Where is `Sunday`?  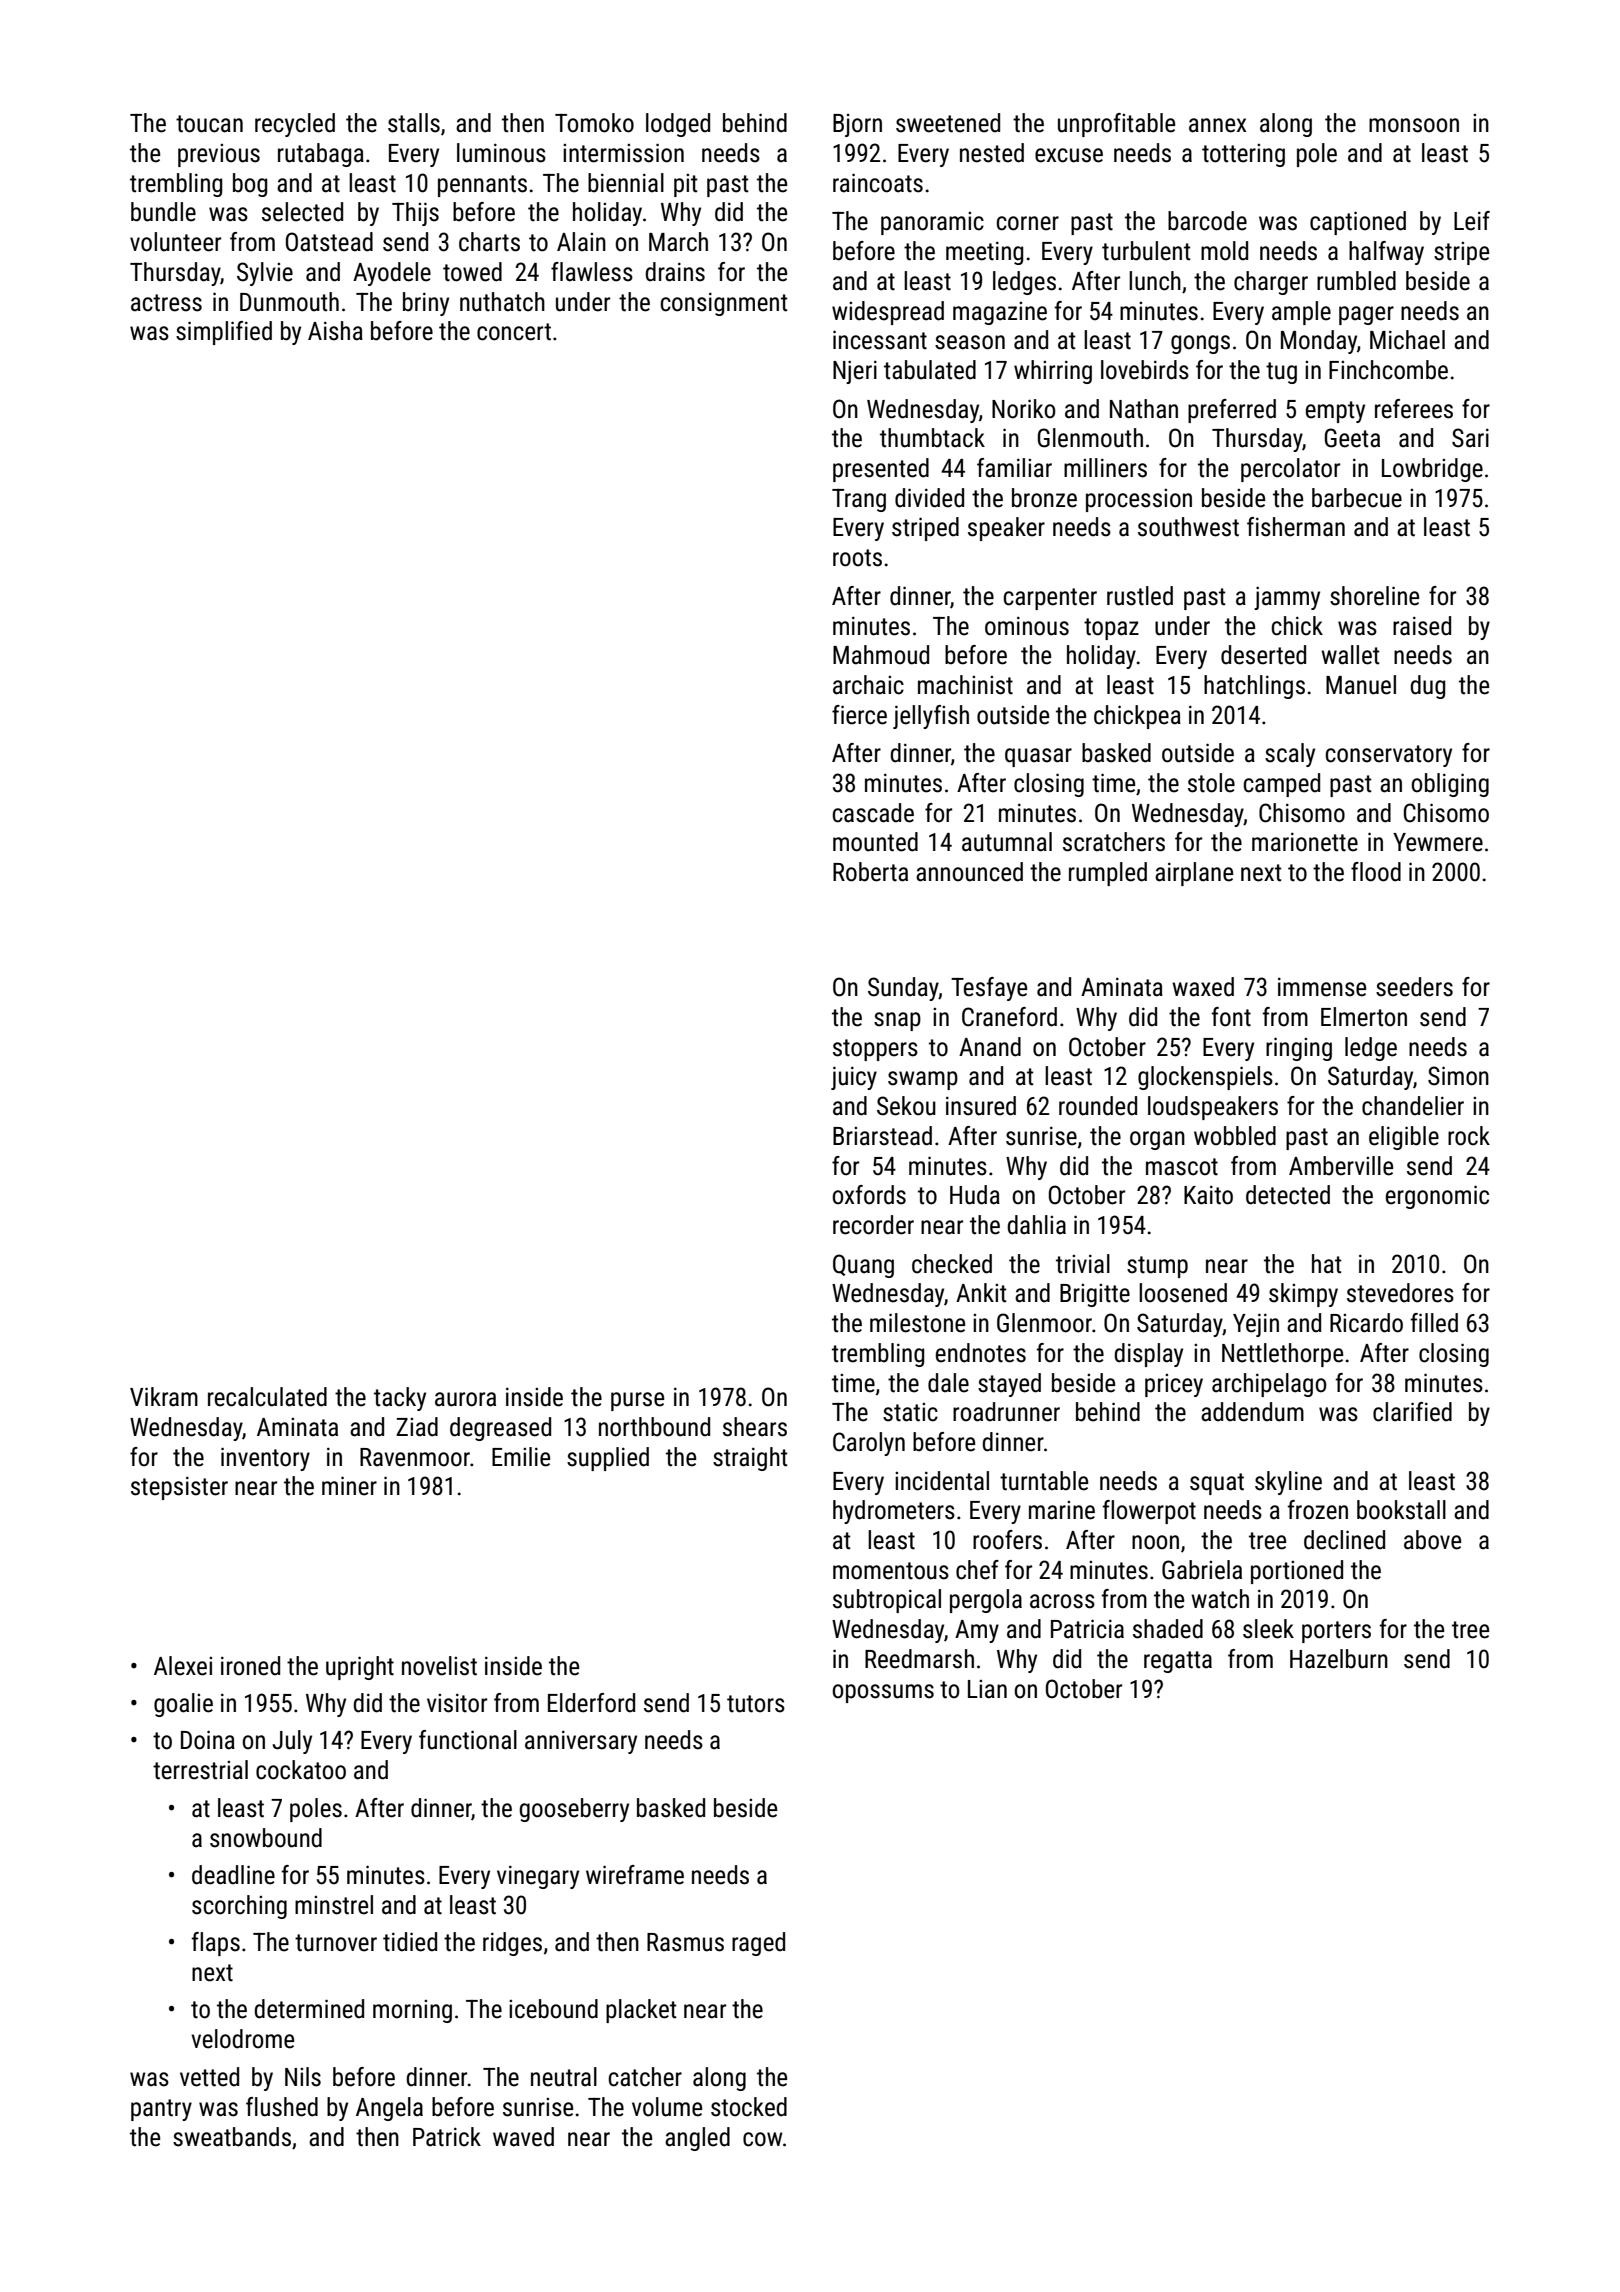
Sunday is located at coordinates (903, 989).
